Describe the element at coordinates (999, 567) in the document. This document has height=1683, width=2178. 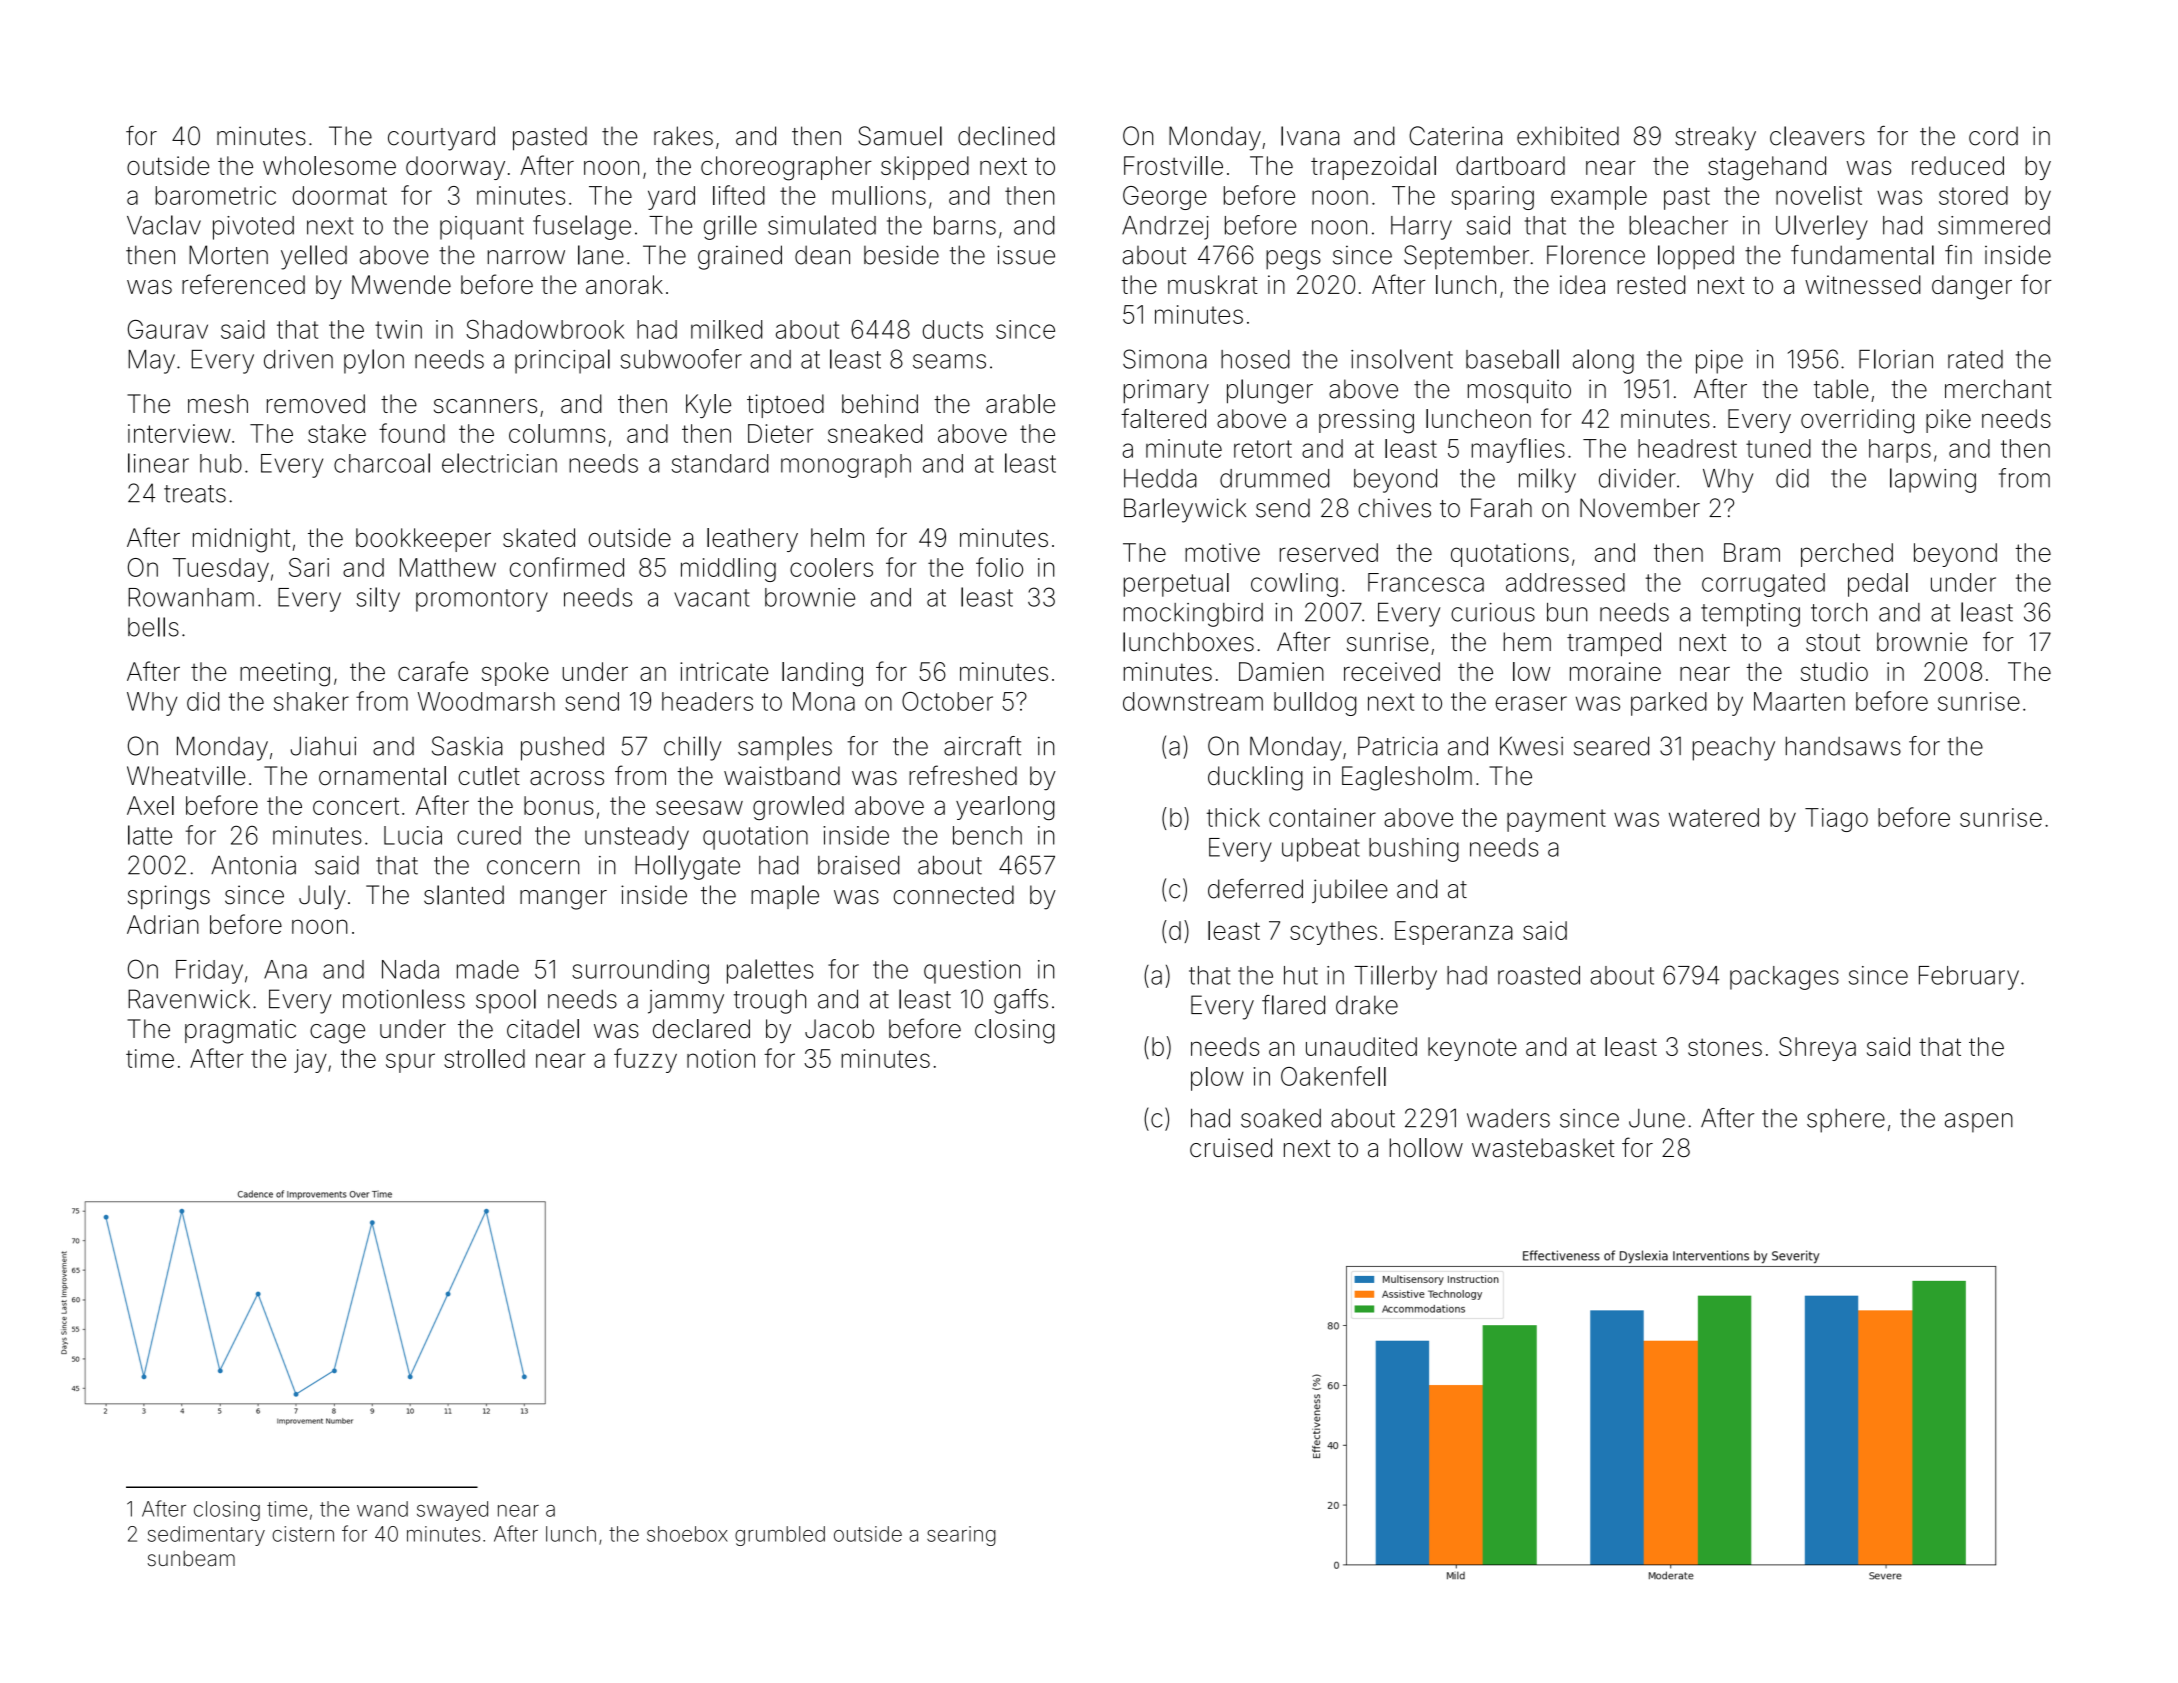
I see `folio` at that location.
